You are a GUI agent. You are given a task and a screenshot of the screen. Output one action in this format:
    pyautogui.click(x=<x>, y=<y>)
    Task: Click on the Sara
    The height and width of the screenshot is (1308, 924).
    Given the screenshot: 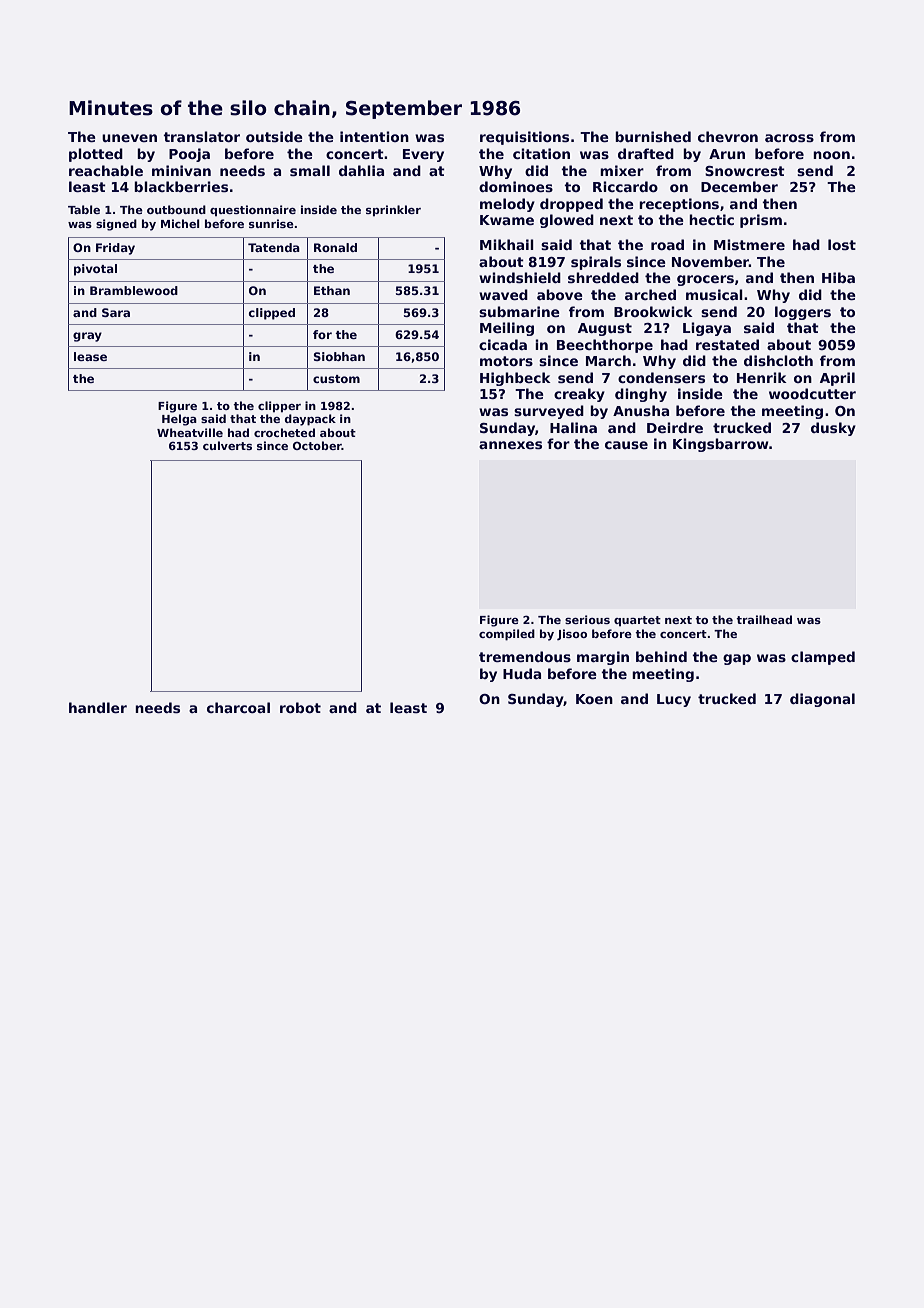 What is the action you would take?
    pyautogui.click(x=116, y=312)
